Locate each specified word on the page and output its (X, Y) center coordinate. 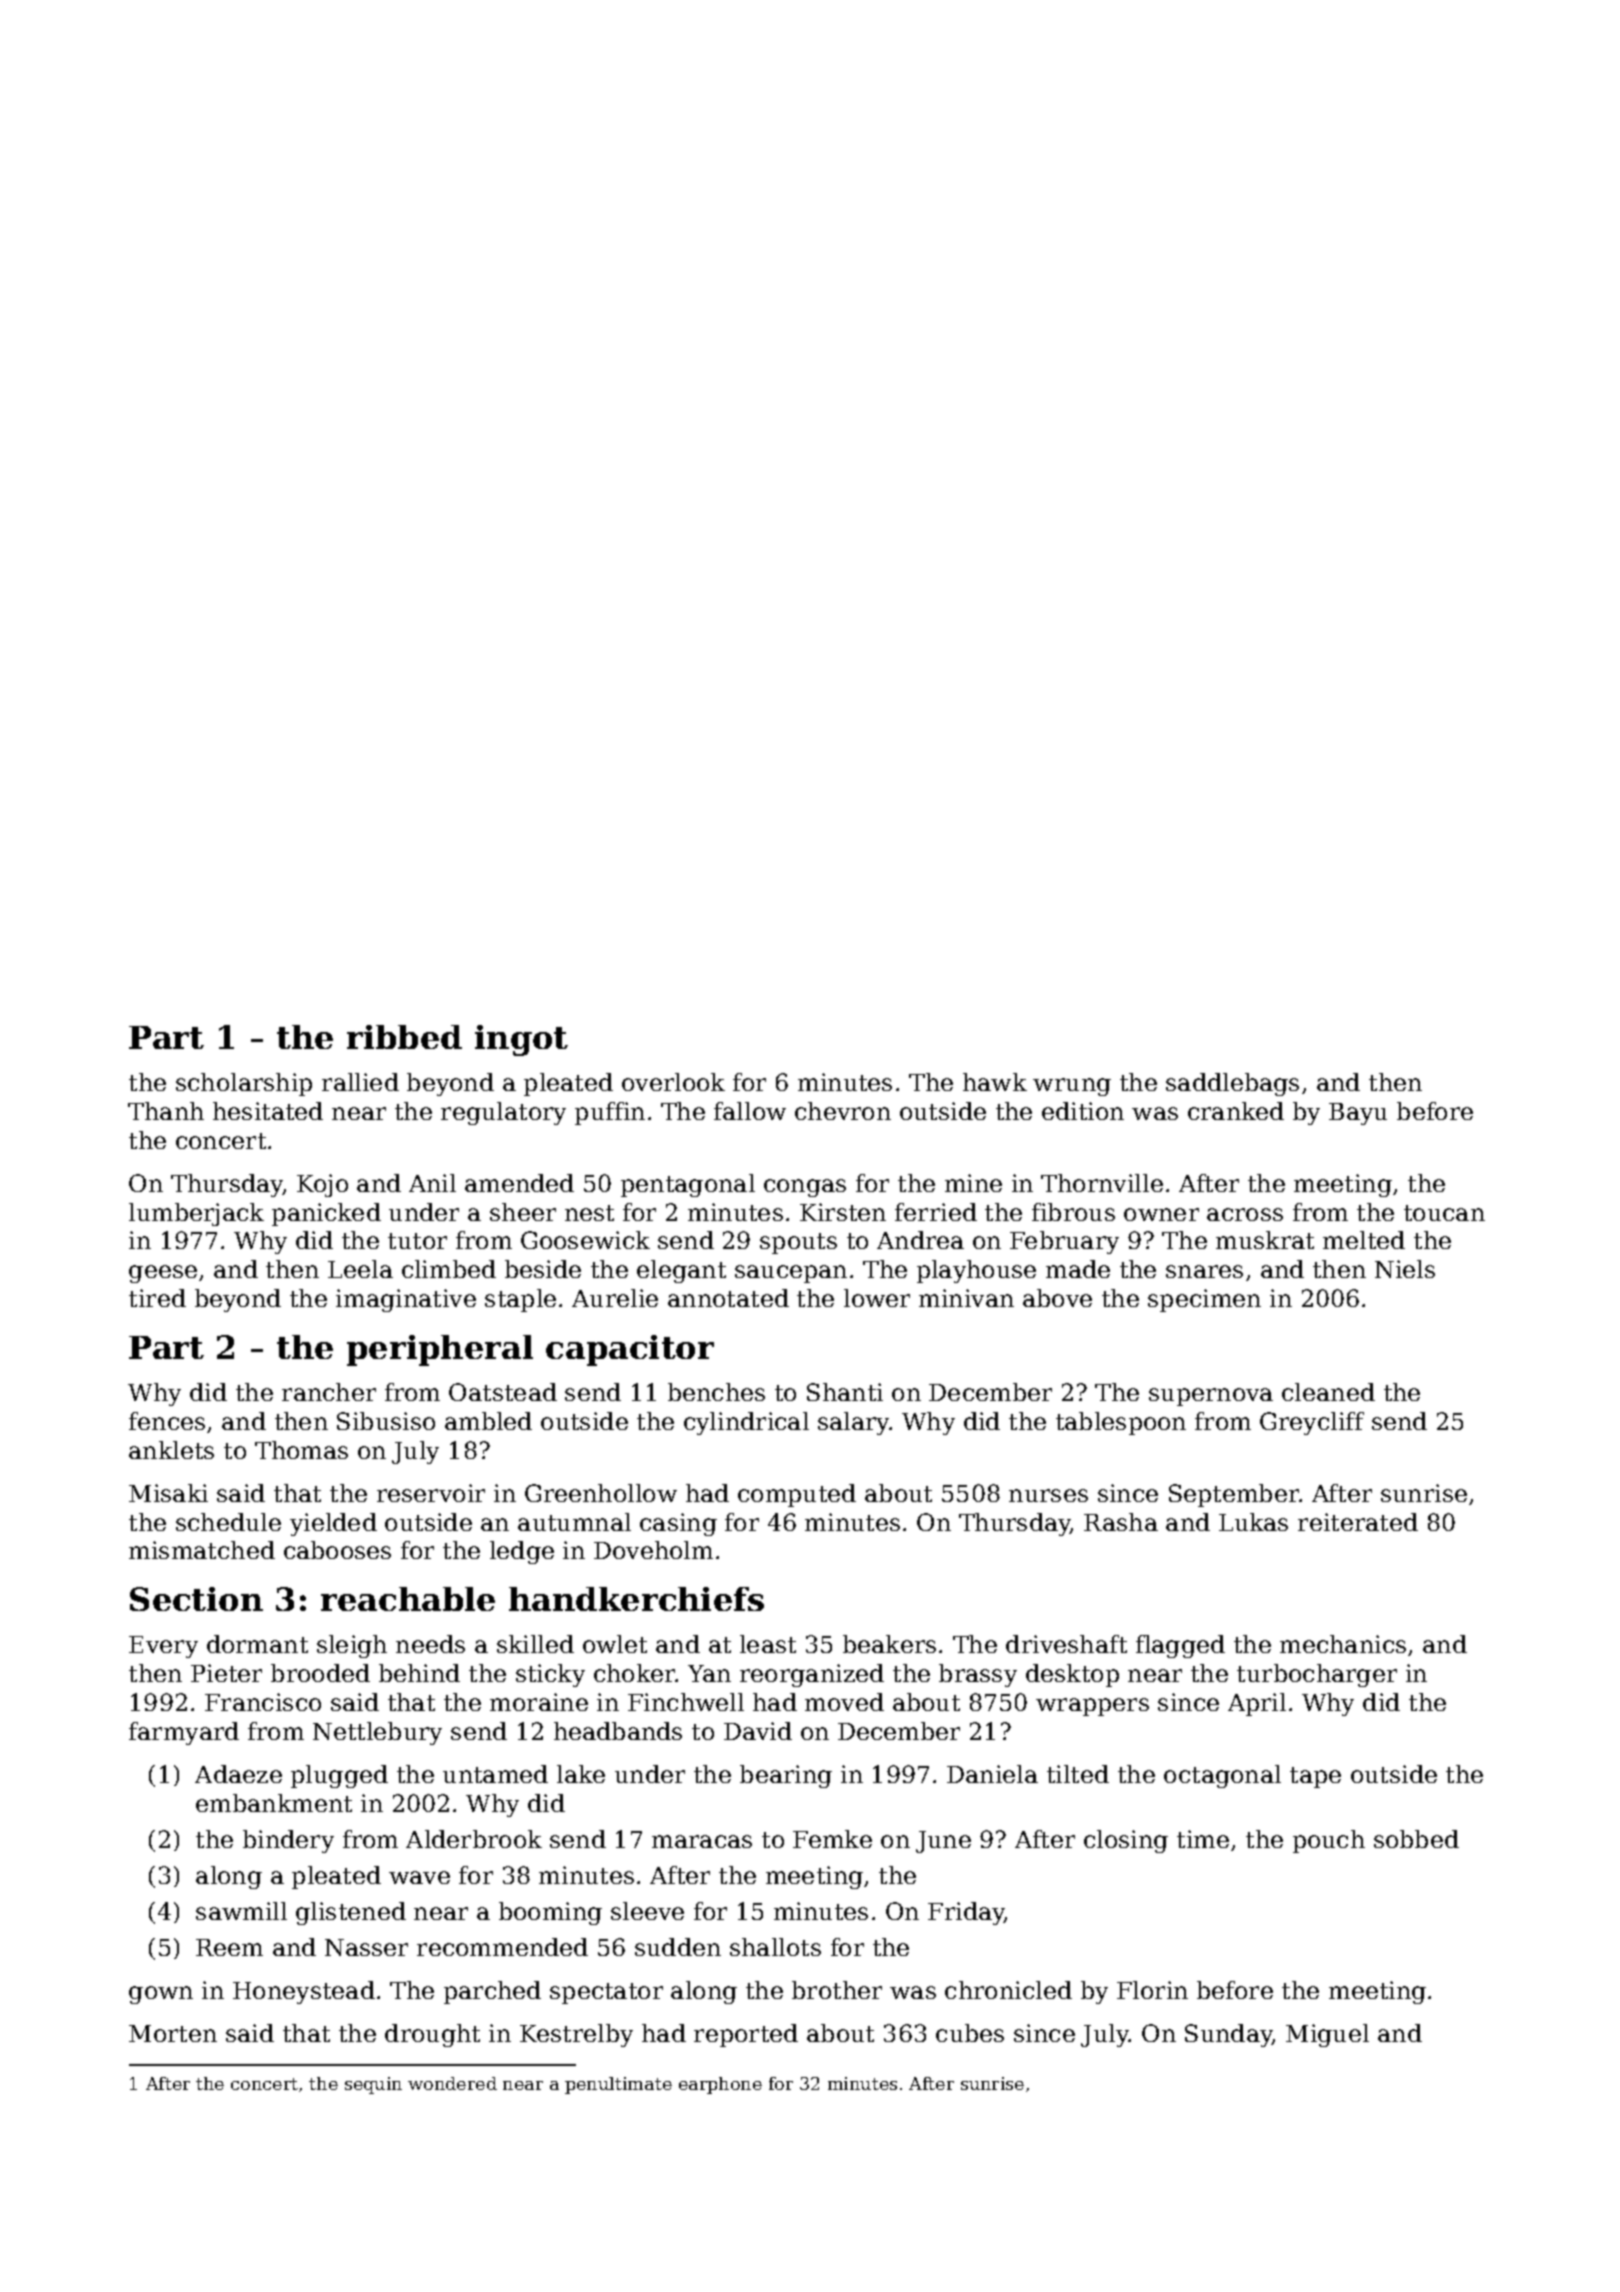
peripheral (440, 1350)
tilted (1078, 1774)
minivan (966, 1298)
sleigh (352, 1646)
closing (1126, 1841)
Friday (966, 1913)
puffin (610, 1113)
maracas (702, 1841)
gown (161, 1995)
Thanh (166, 1111)
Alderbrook (474, 1839)
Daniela (992, 1774)
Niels (1405, 1269)
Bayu (1358, 1114)
